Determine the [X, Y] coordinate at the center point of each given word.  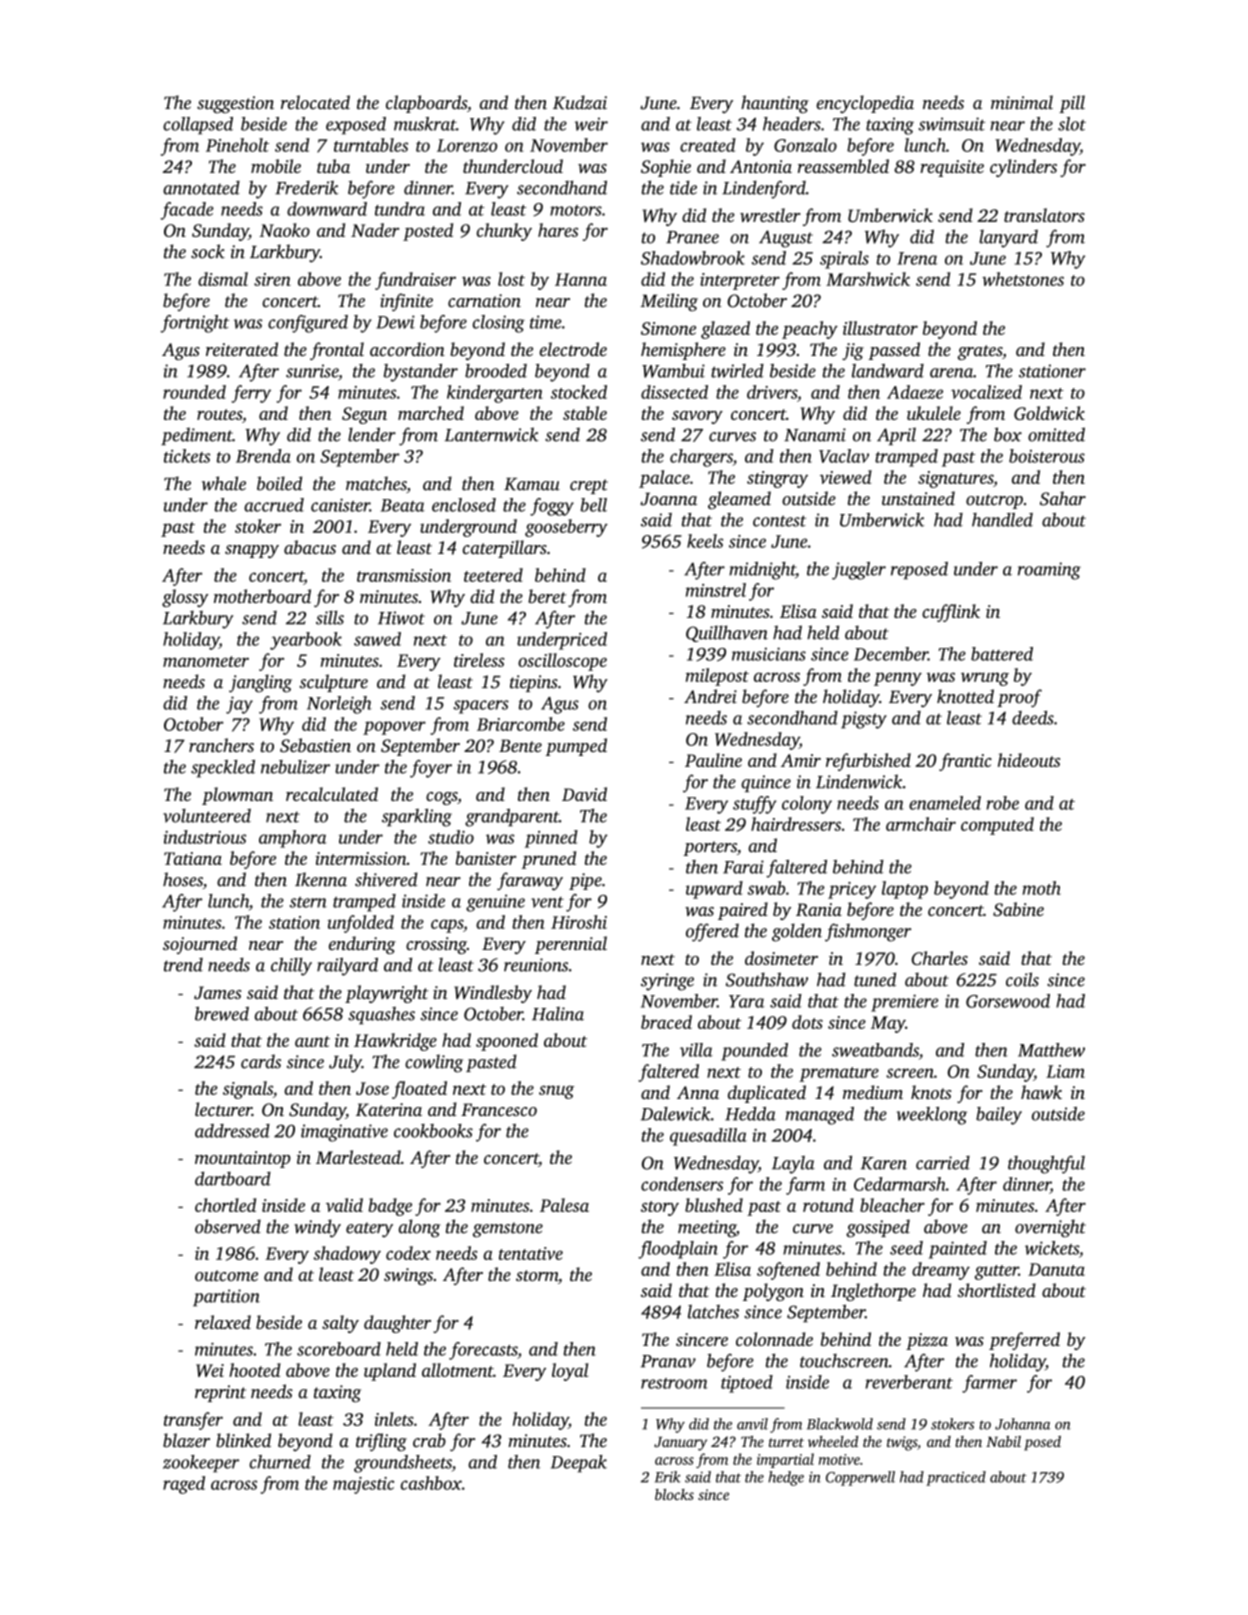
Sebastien [315, 745]
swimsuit [951, 124]
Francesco [499, 1109]
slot [1072, 124]
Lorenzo [467, 145]
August [786, 239]
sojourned [200, 945]
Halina [558, 1014]
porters [710, 848]
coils [1022, 979]
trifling [381, 1442]
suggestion [235, 104]
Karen [884, 1163]
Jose [372, 1088]
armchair [921, 824]
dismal [223, 279]
